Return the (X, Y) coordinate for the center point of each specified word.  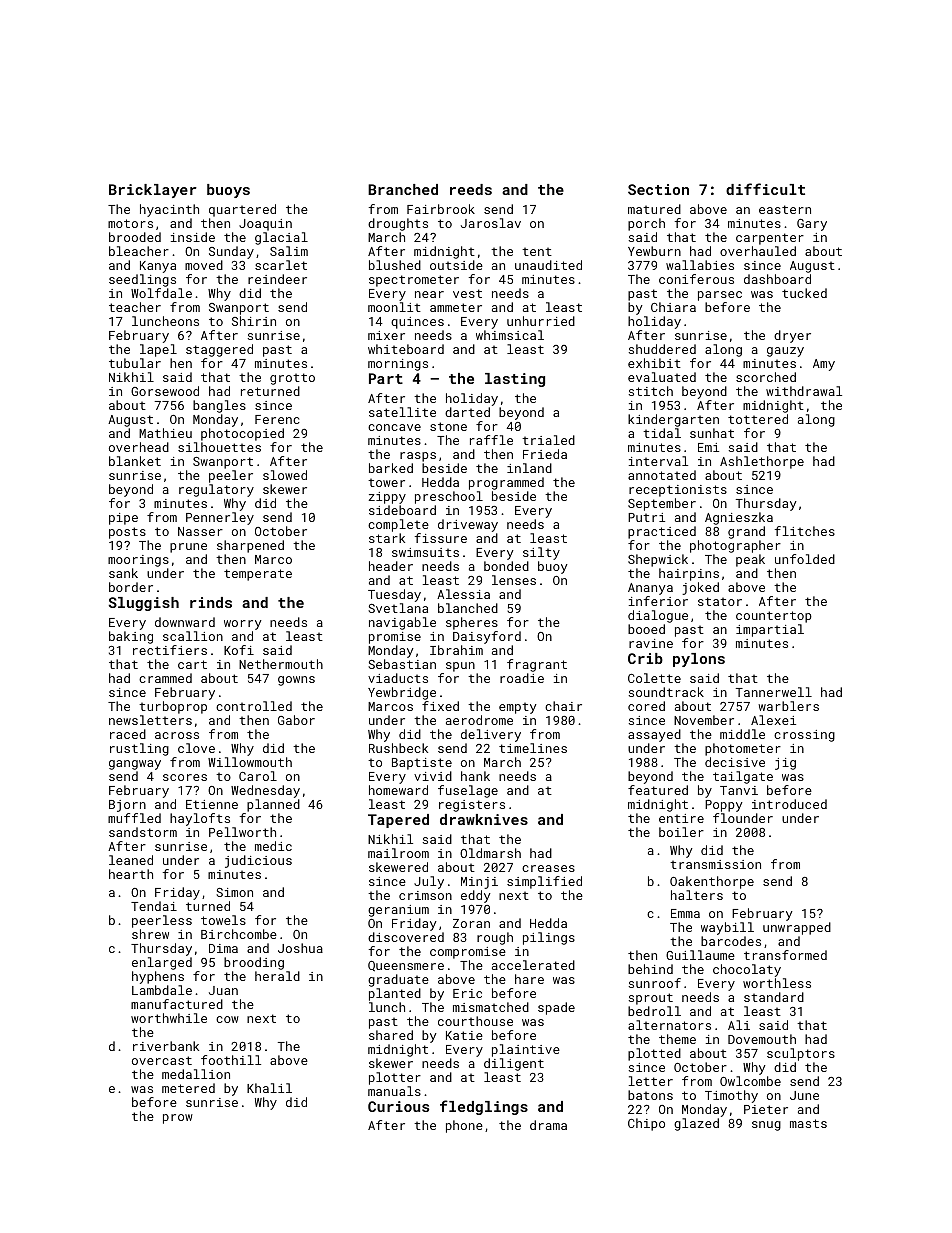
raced (128, 734)
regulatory (216, 490)
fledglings (484, 1107)
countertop (774, 617)
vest (467, 293)
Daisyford (487, 637)
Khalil (269, 1088)
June (804, 1095)
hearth (131, 874)
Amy (824, 365)
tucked (804, 293)
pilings (549, 938)
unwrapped (797, 928)
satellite (402, 412)
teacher (135, 307)
